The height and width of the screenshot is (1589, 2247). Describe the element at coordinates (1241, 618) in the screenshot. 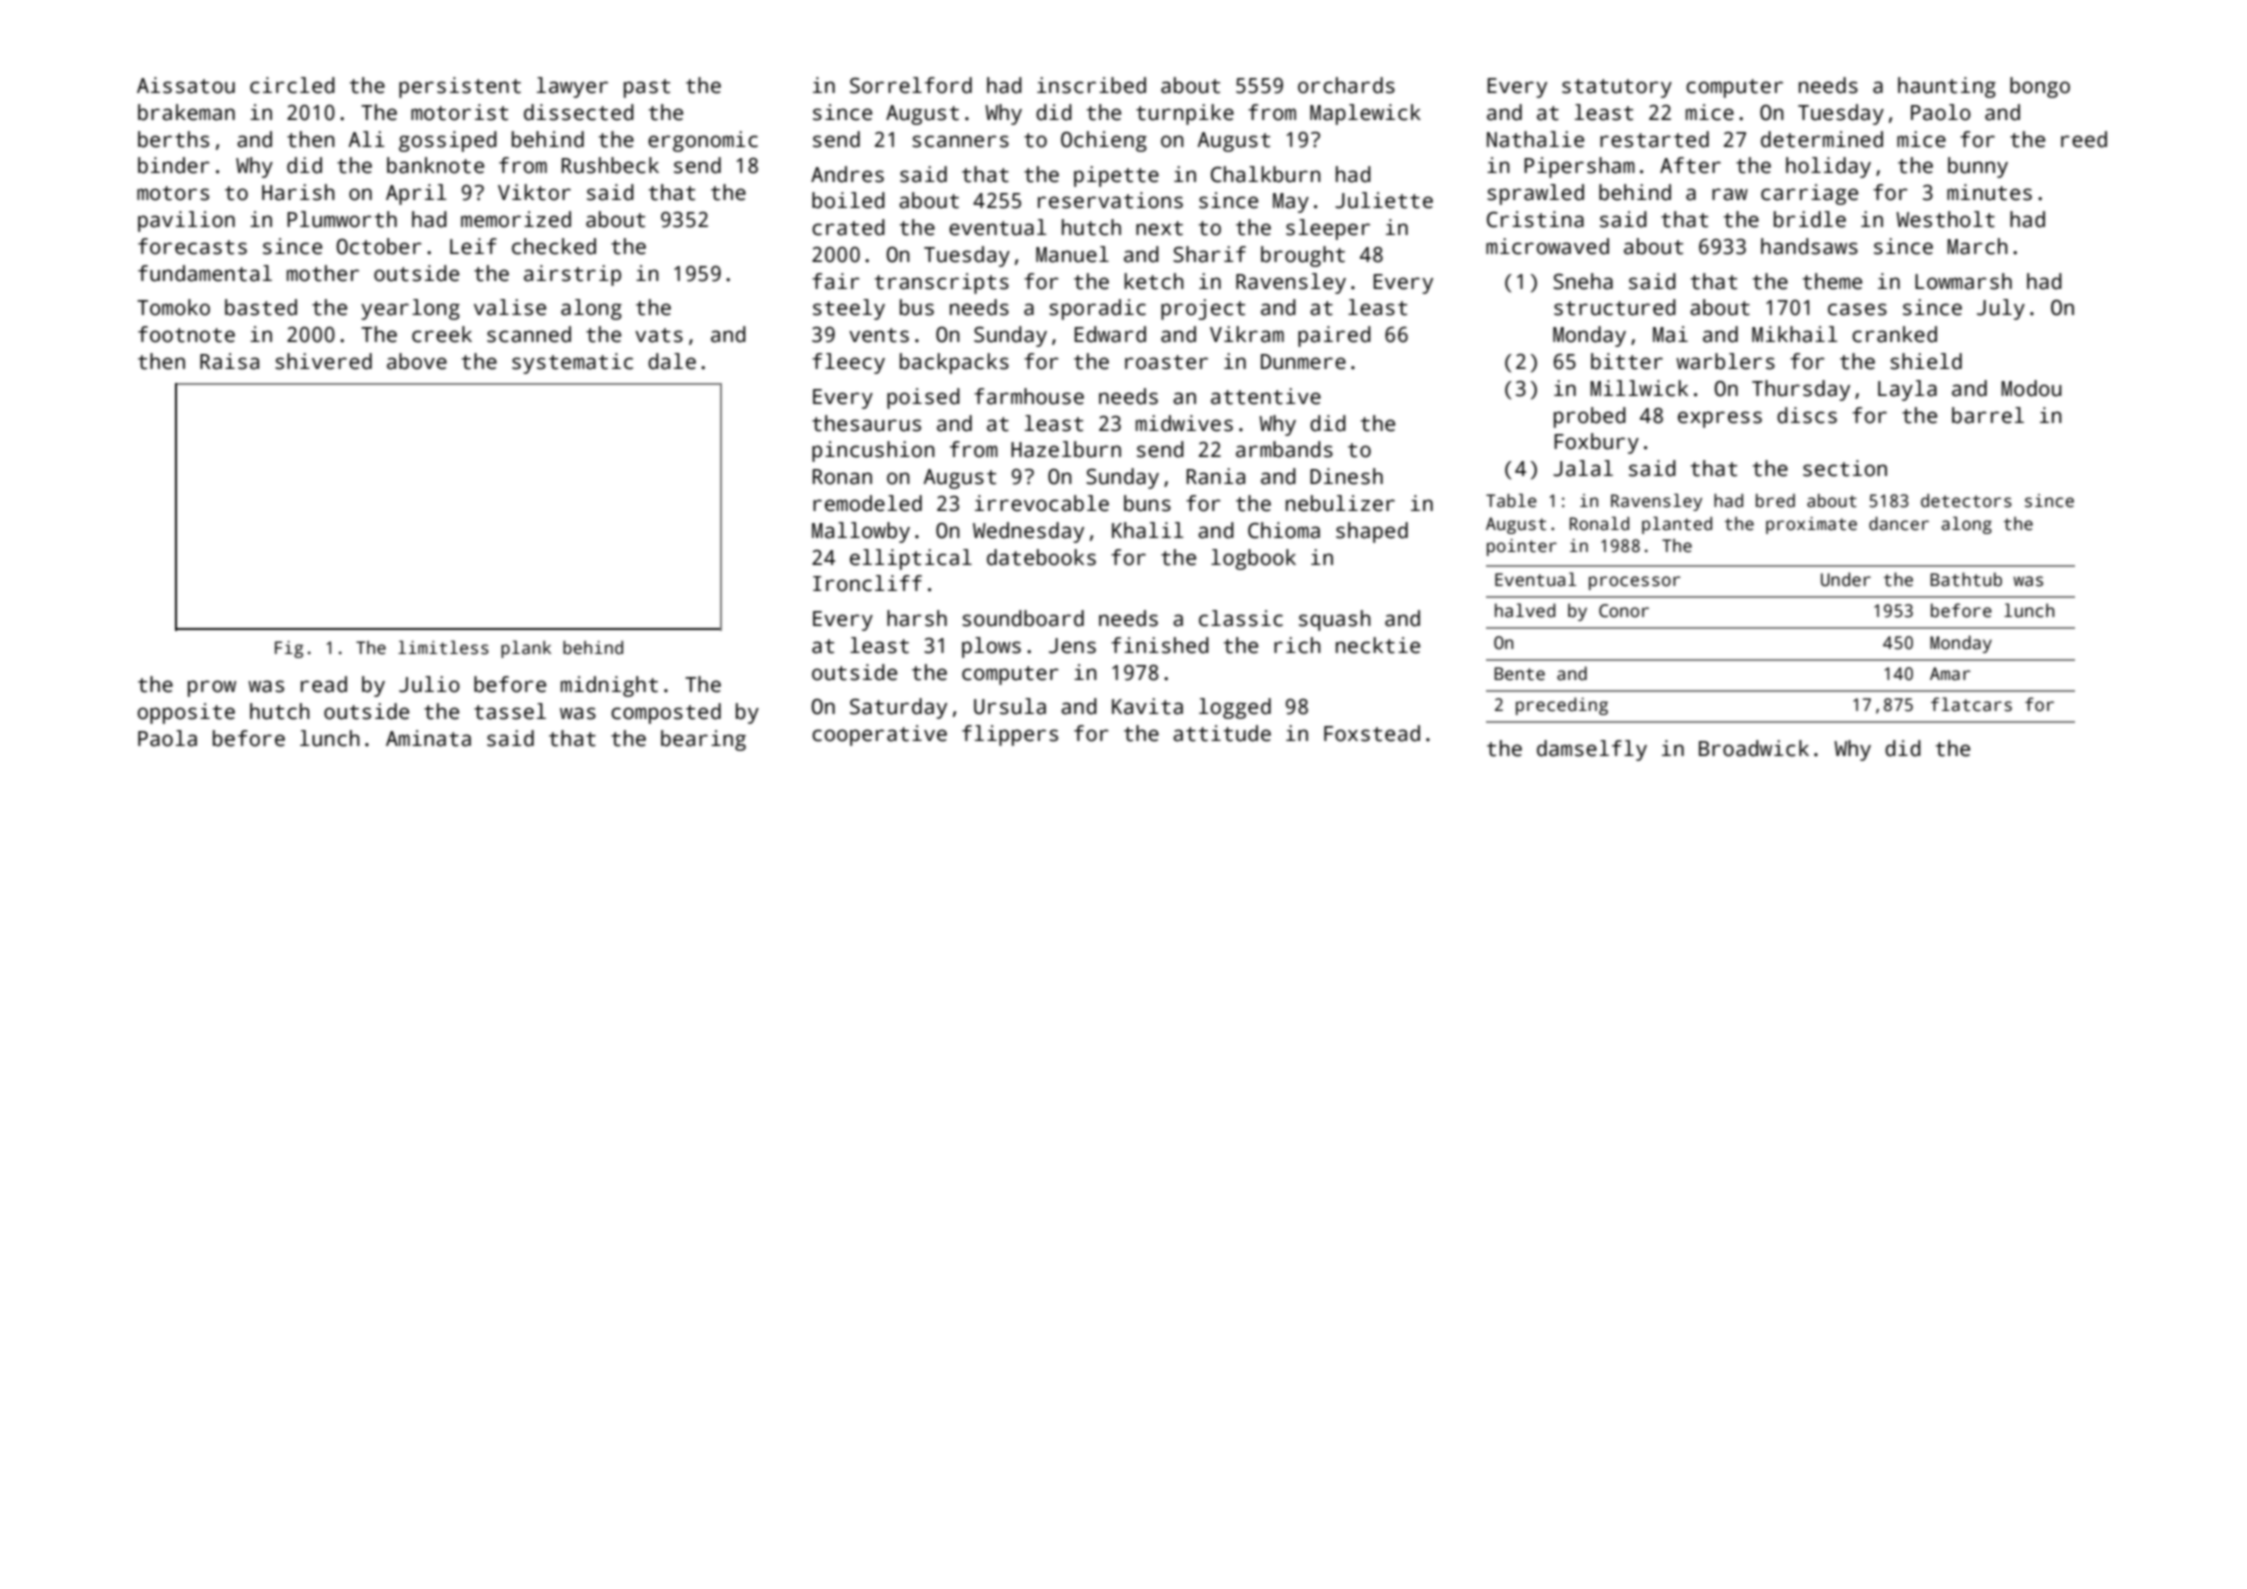

I see `classic` at that location.
